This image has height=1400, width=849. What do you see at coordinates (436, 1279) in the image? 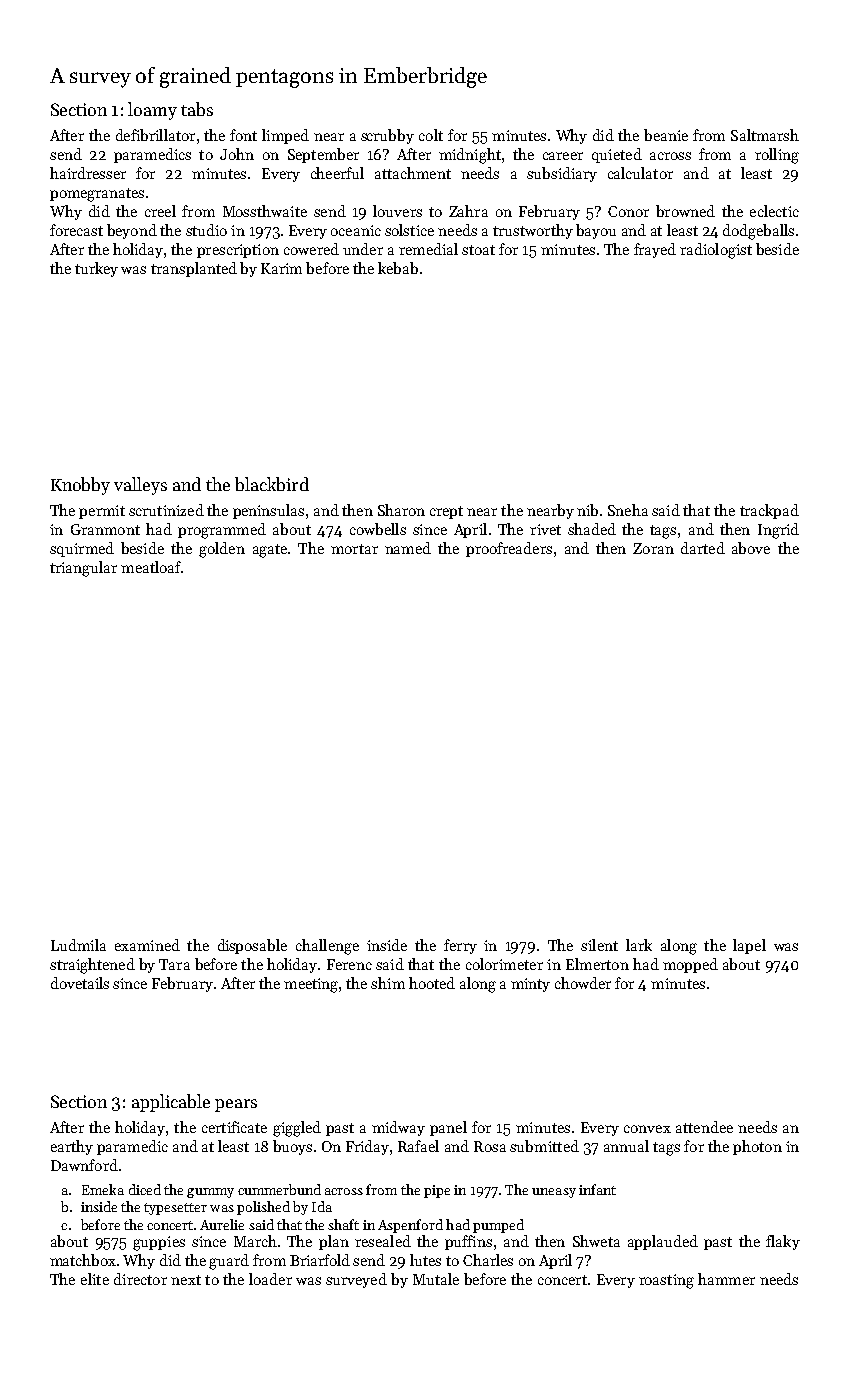
I see `Mutale` at bounding box center [436, 1279].
